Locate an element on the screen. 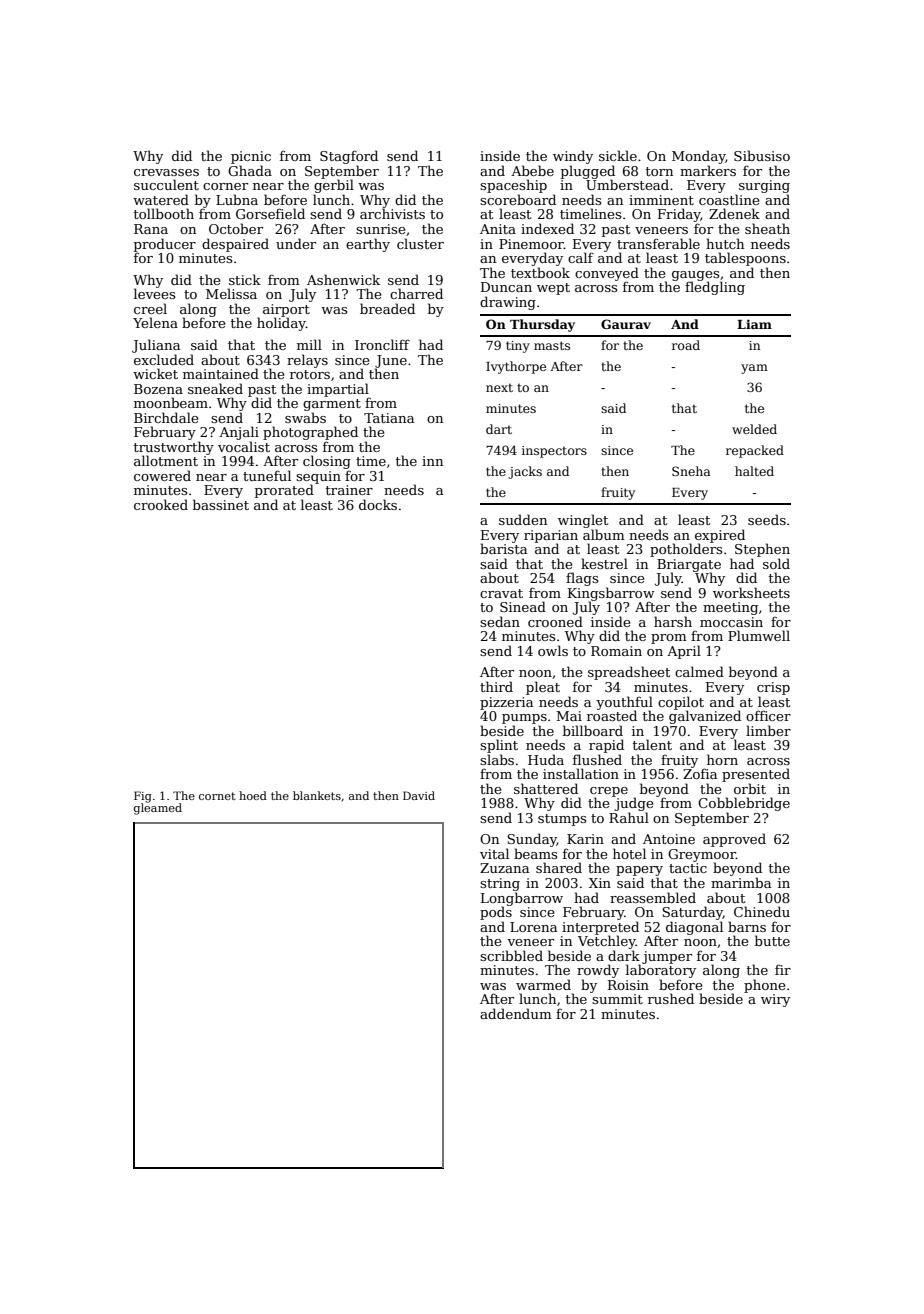 The height and width of the screenshot is (1314, 924). David is located at coordinates (419, 795).
